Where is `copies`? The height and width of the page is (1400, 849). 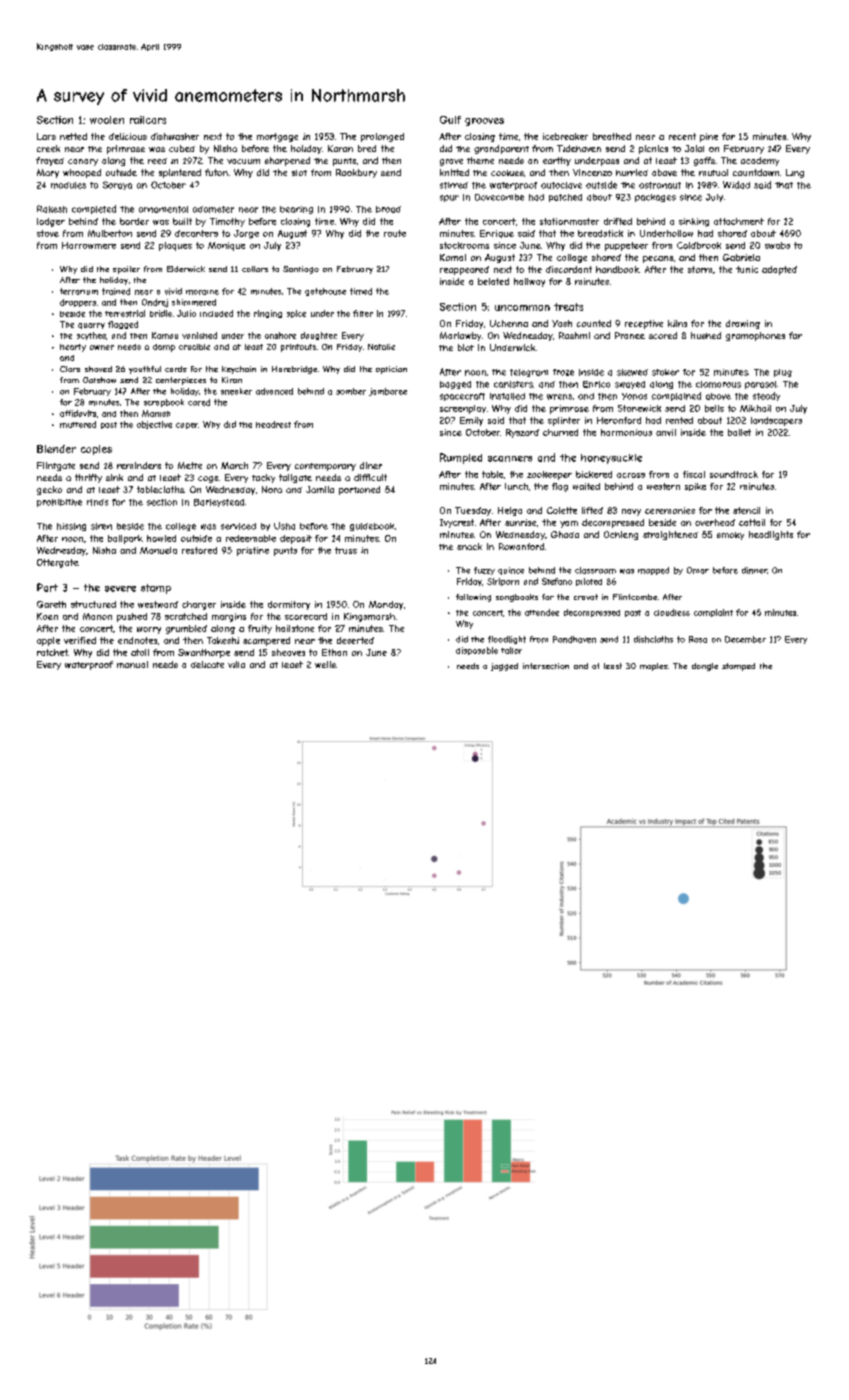 copies is located at coordinates (96, 450).
